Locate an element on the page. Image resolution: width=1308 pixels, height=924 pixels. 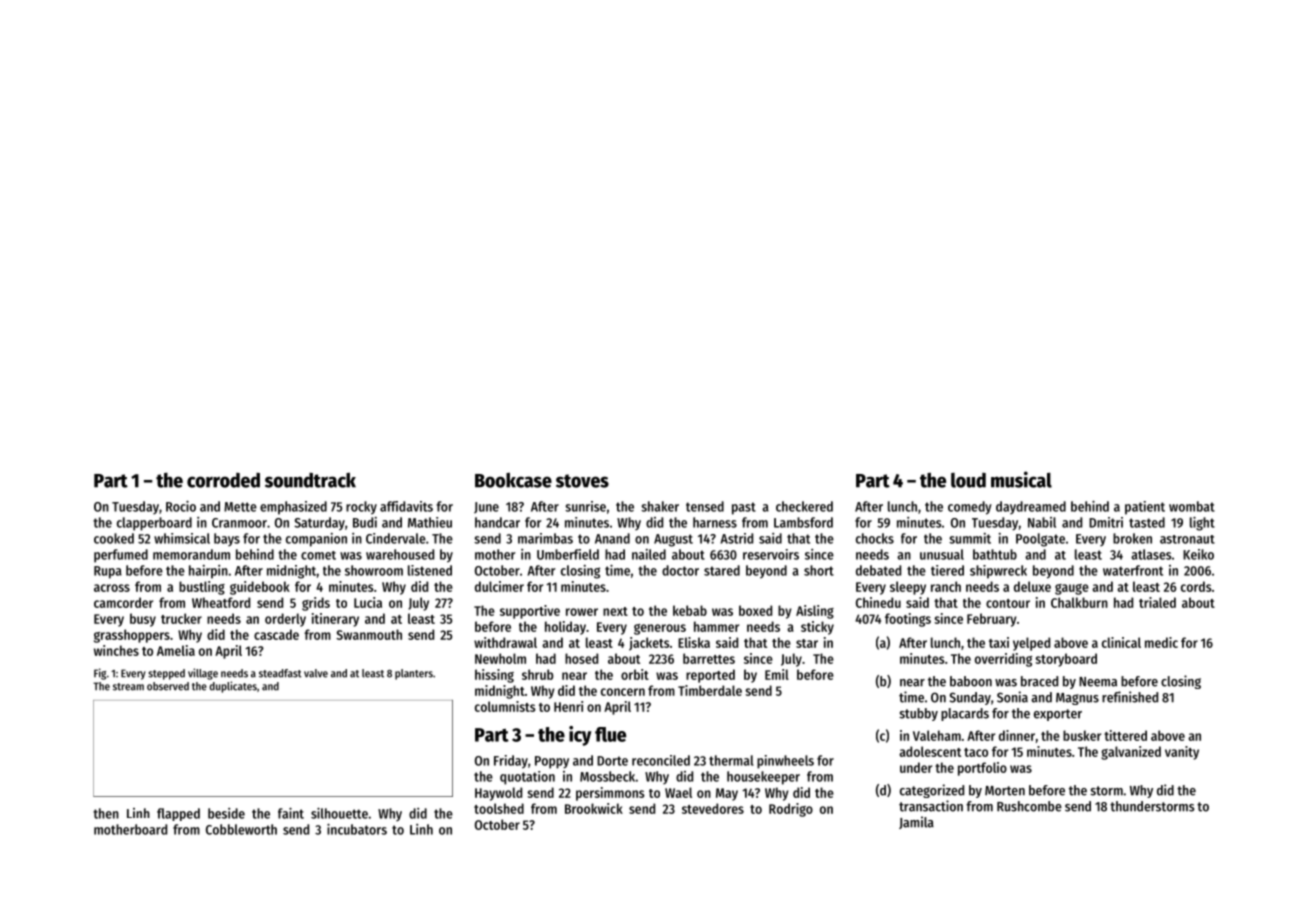
Lambsford is located at coordinates (803, 522).
